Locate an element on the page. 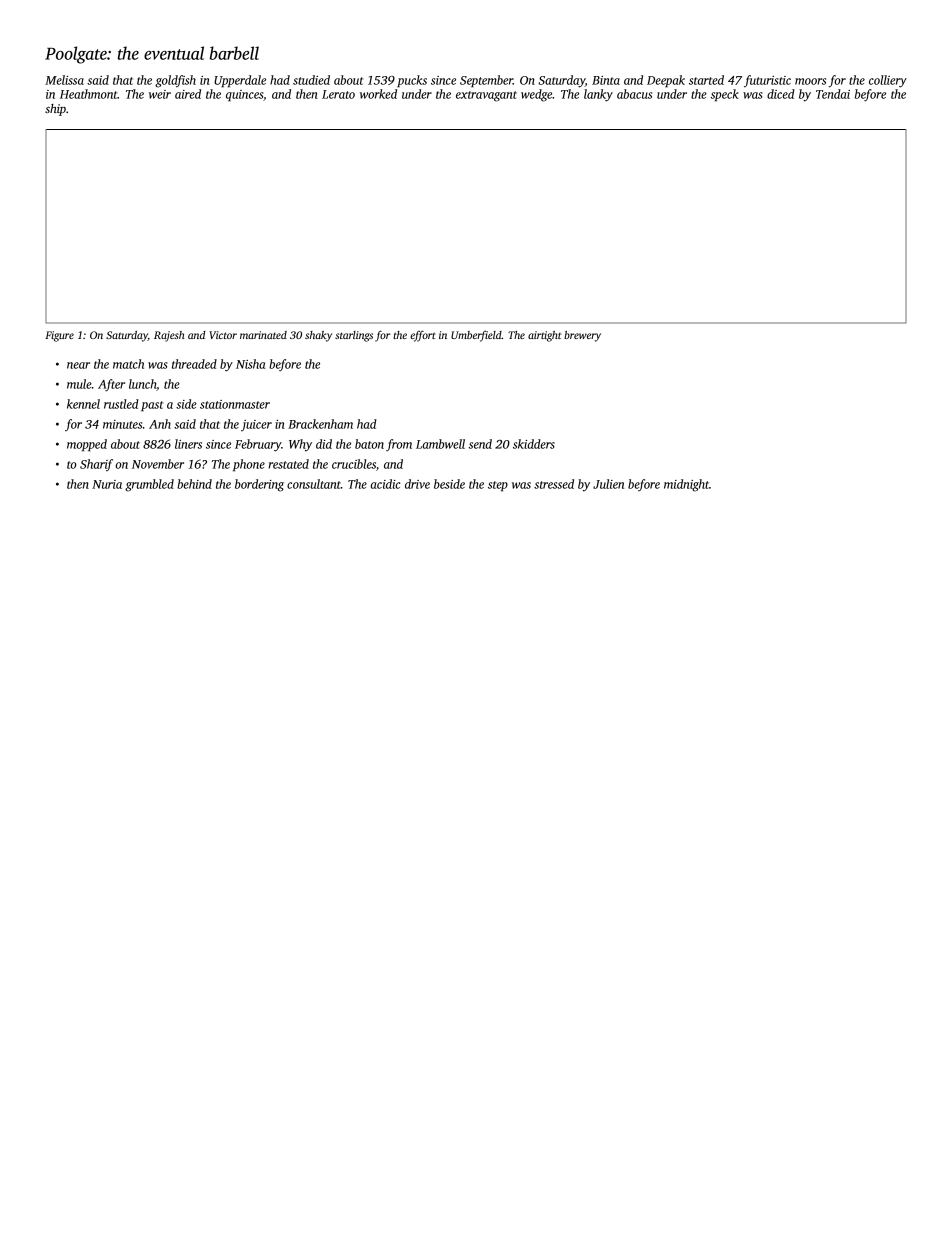 The width and height of the image is (952, 1233). Brackenham is located at coordinates (320, 424).
